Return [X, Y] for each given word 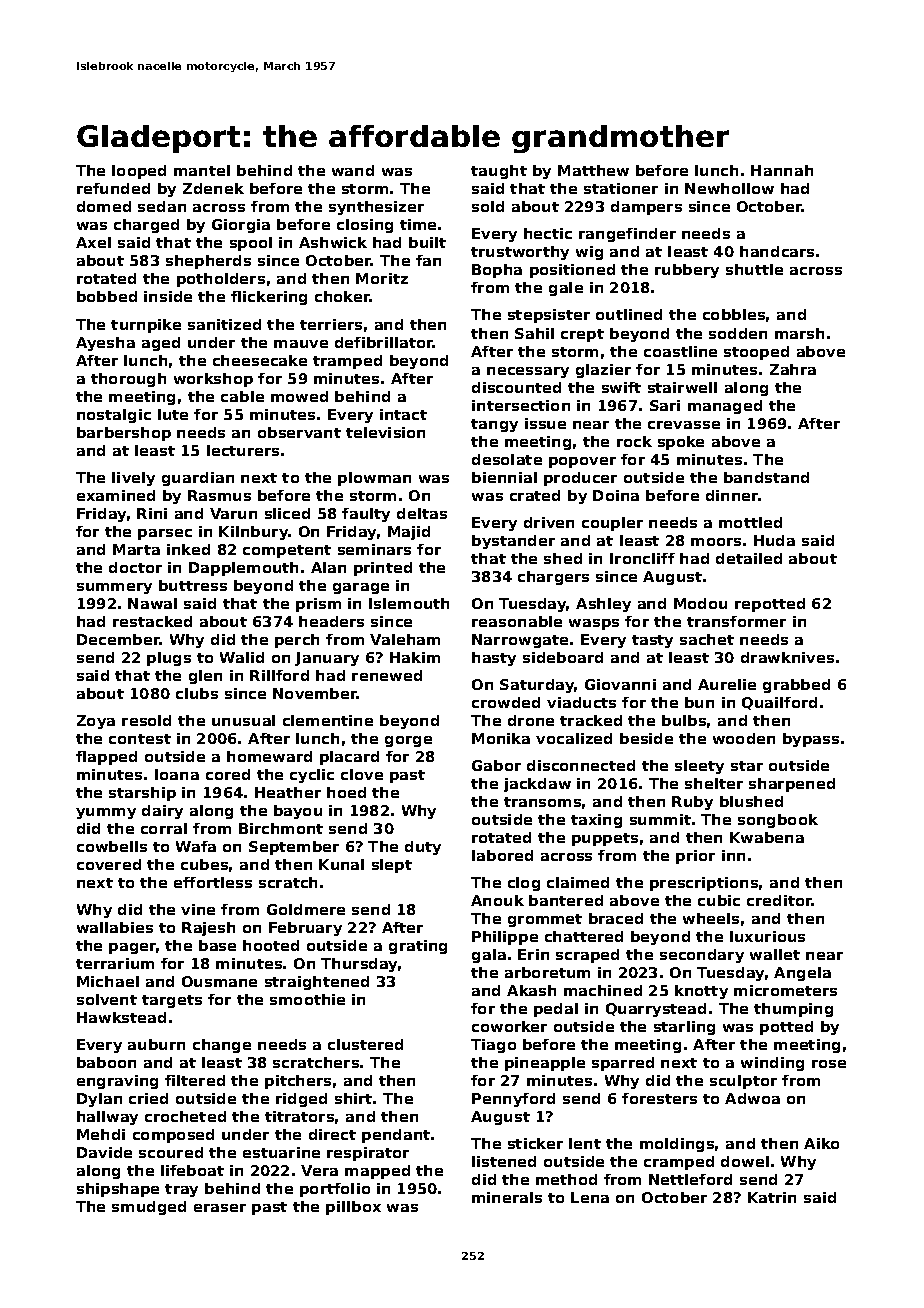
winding [772, 1064]
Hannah [782, 170]
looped [139, 172]
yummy [106, 813]
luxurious [767, 936]
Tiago [493, 1046]
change [222, 1046]
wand [353, 170]
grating [418, 947]
